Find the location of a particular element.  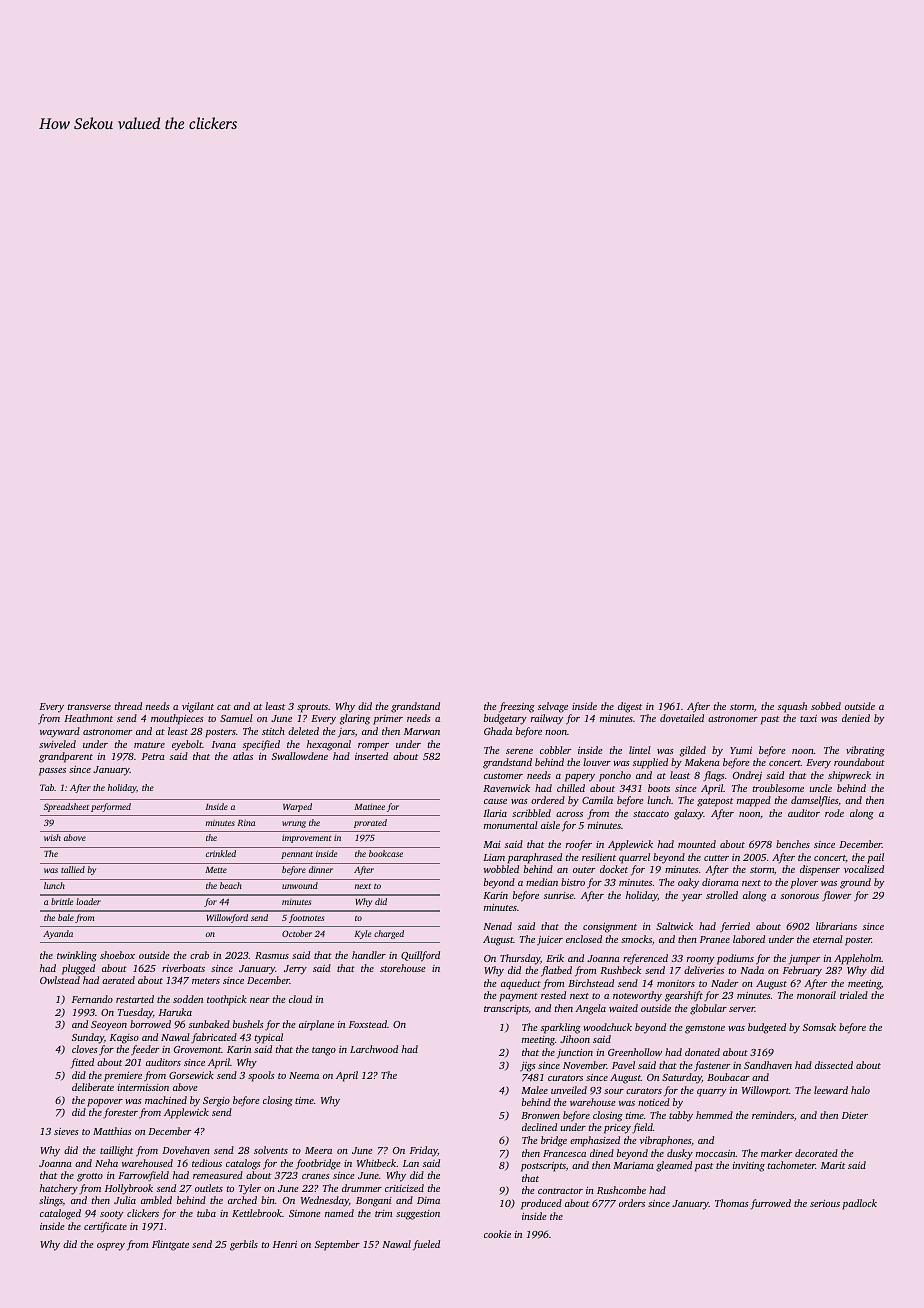

digest is located at coordinates (630, 707).
